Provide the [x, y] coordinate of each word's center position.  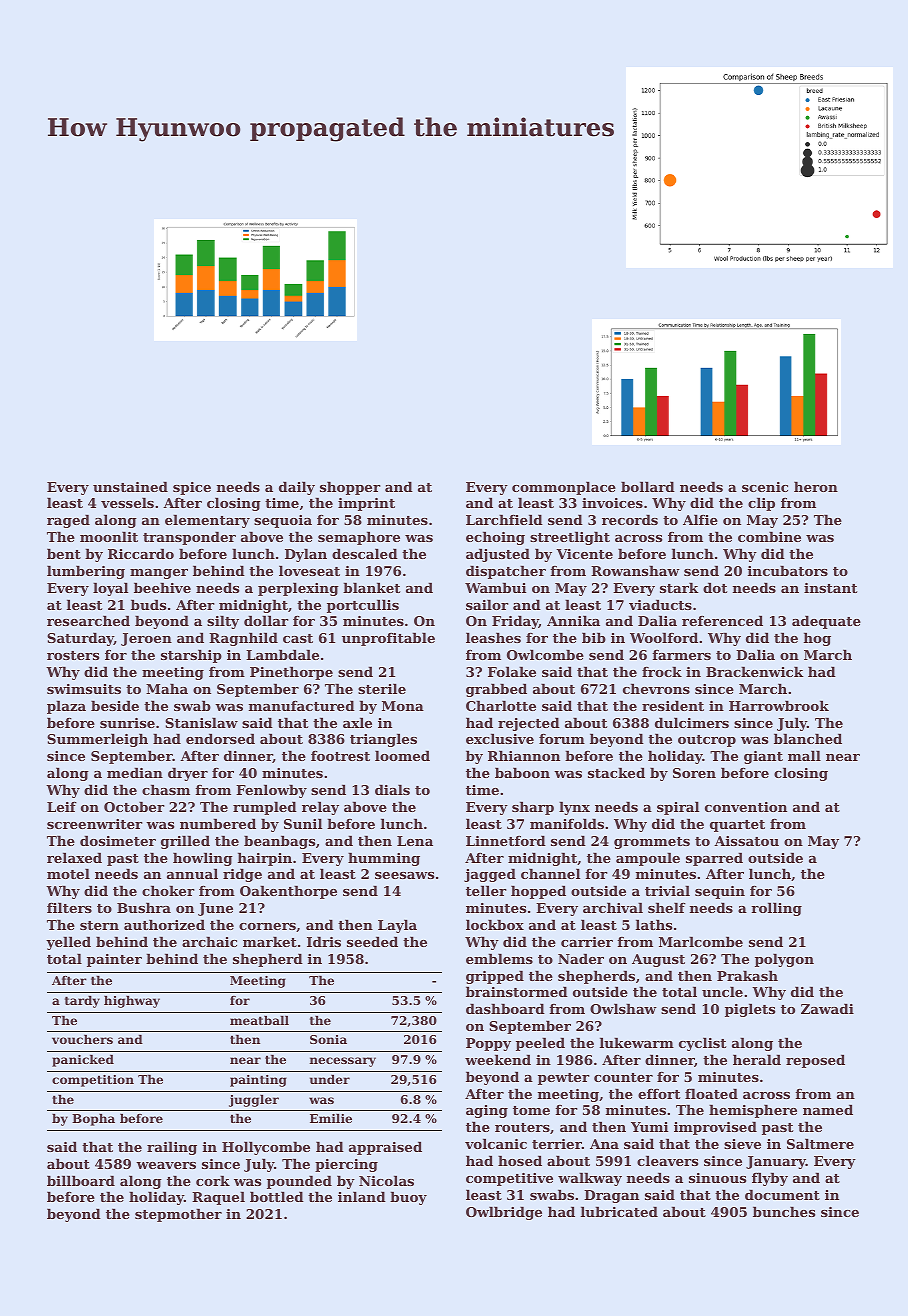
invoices [612, 503]
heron [816, 486]
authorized [164, 924]
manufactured [302, 705]
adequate [826, 622]
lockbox [495, 924]
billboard [81, 1180]
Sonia [328, 1039]
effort [659, 1094]
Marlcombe [701, 941]
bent [64, 553]
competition [93, 1081]
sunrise [127, 723]
